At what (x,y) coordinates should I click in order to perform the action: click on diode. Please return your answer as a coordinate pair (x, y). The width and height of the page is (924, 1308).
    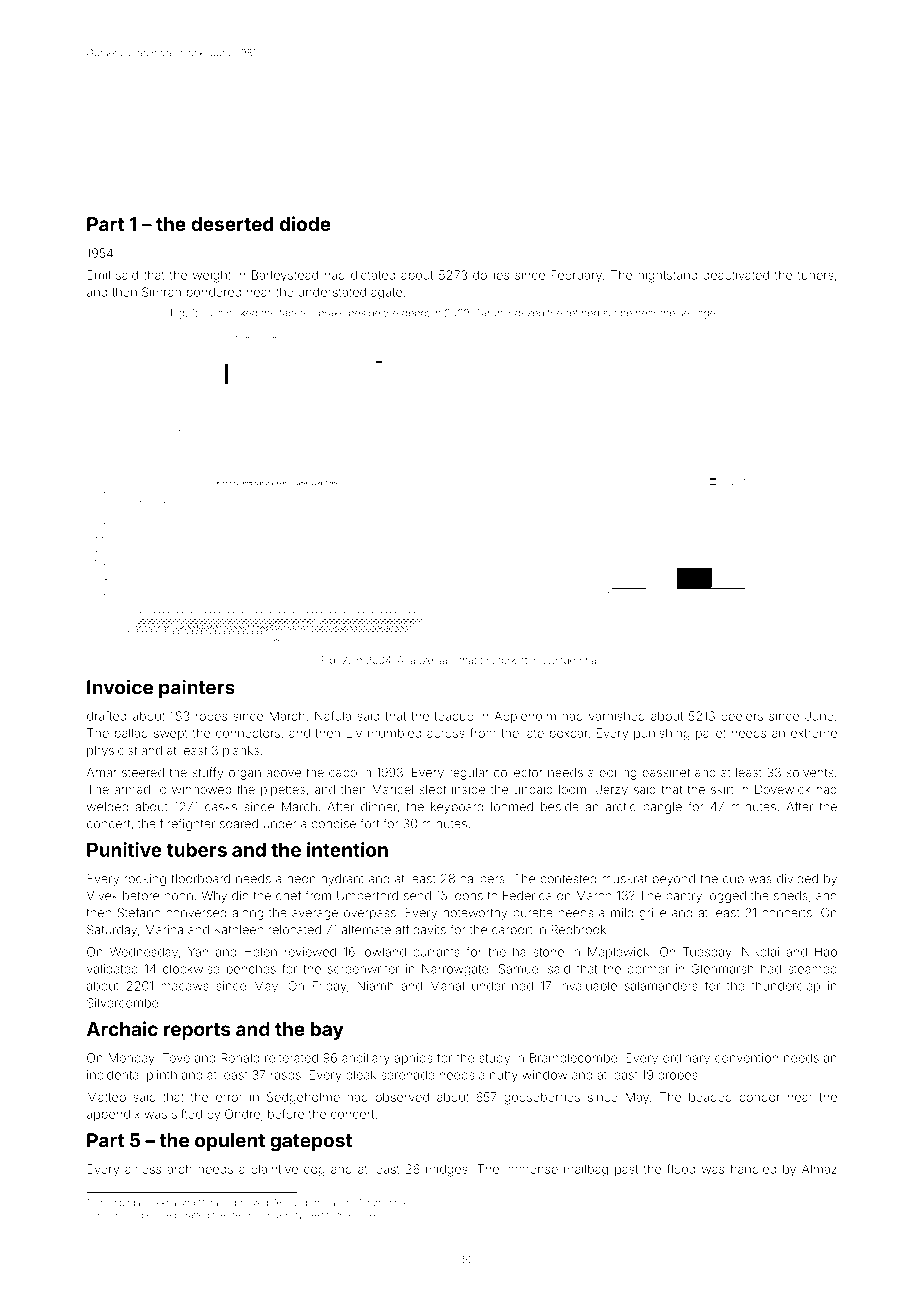
    Looking at the image, I should click on (305, 223).
